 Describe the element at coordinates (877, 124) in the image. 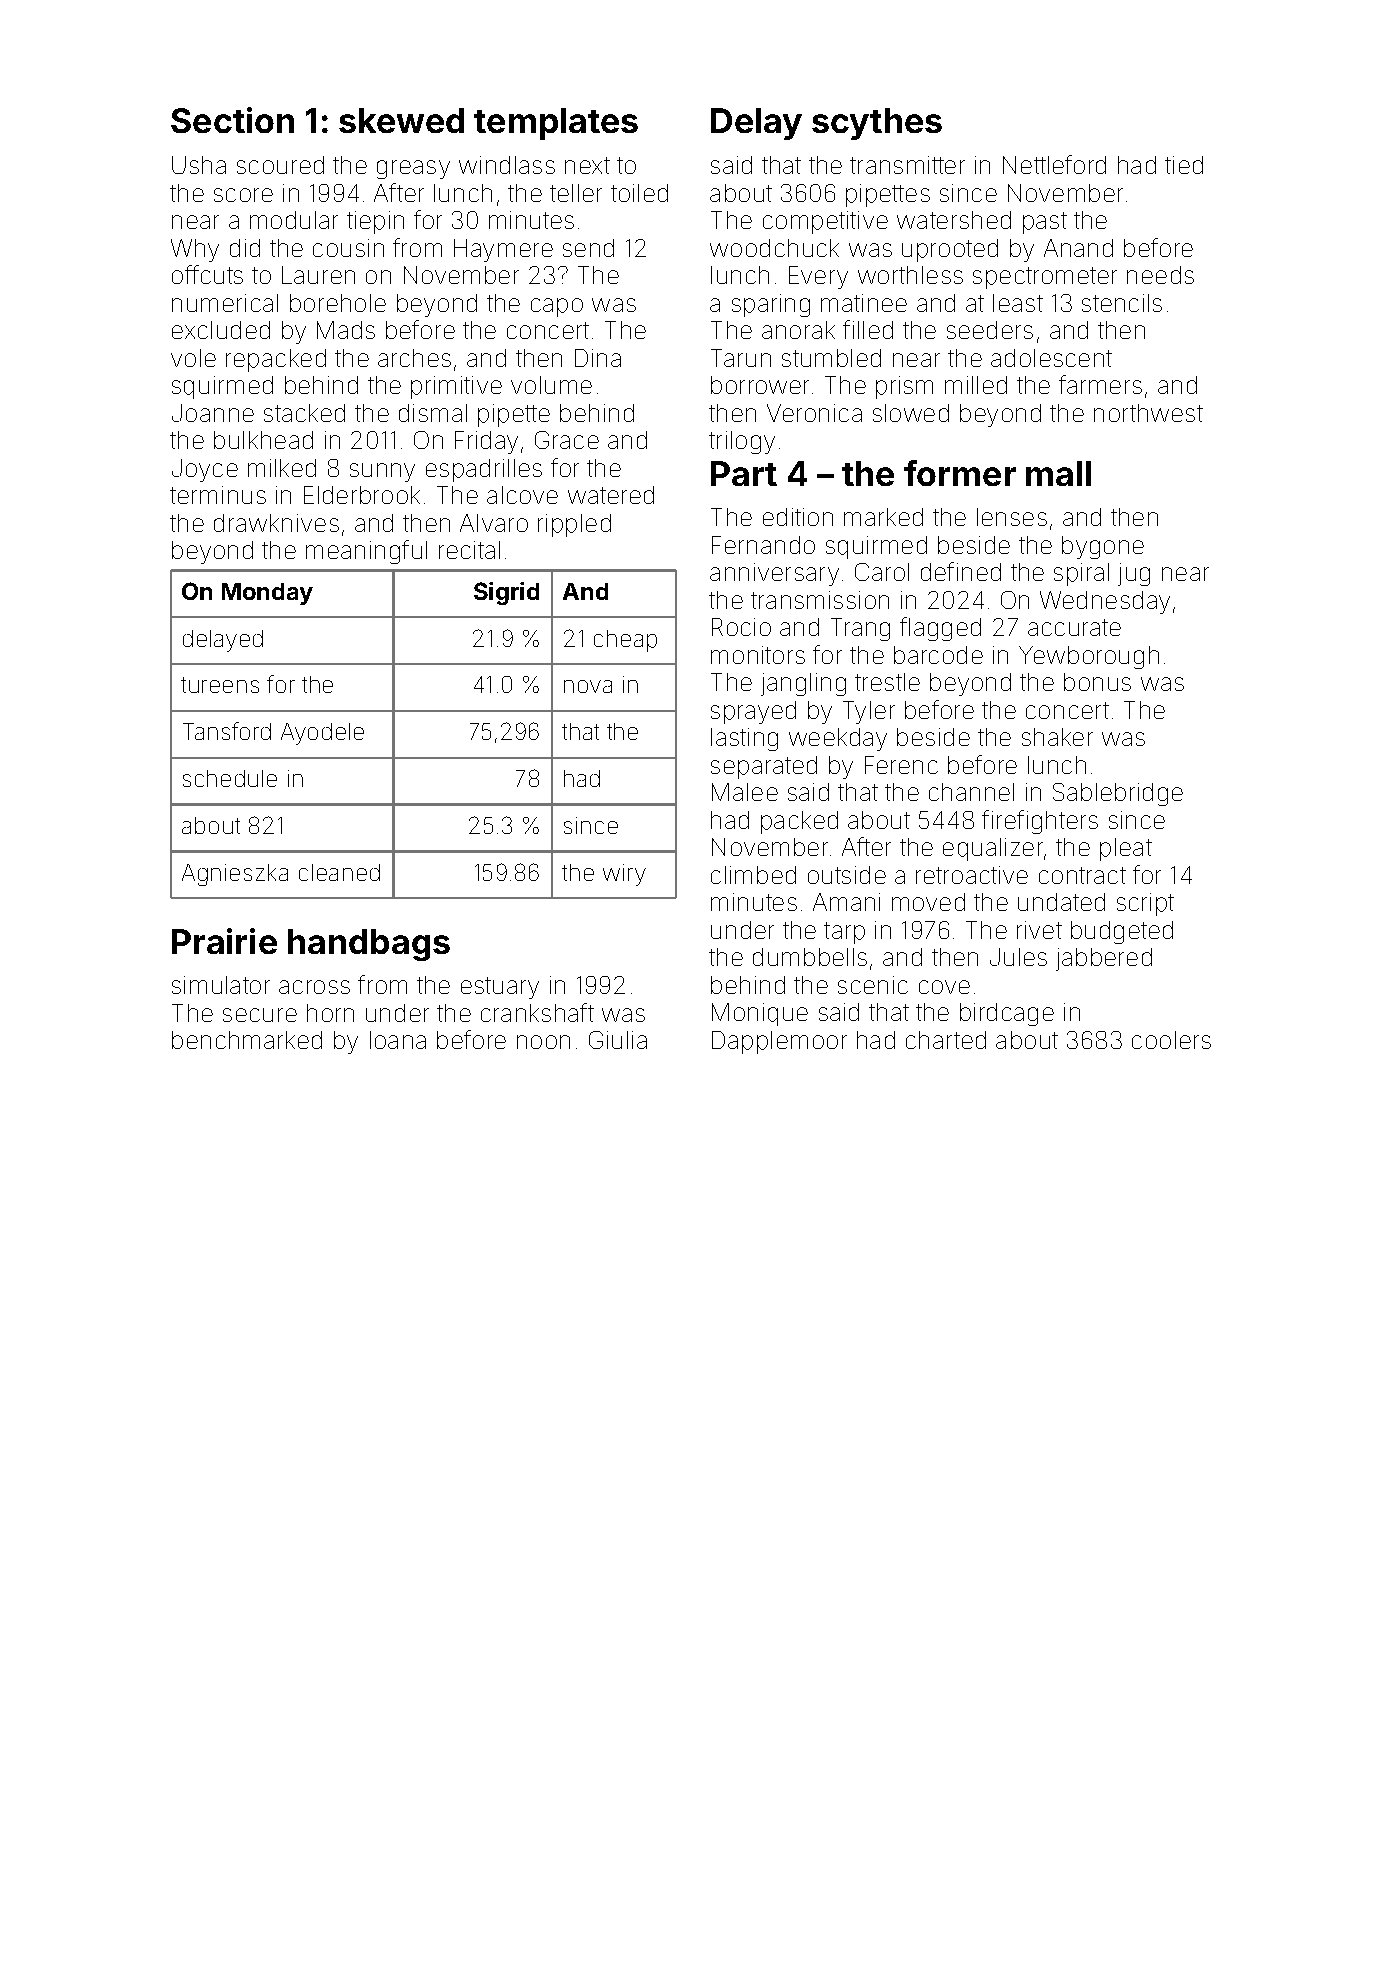

I see `scythes` at that location.
